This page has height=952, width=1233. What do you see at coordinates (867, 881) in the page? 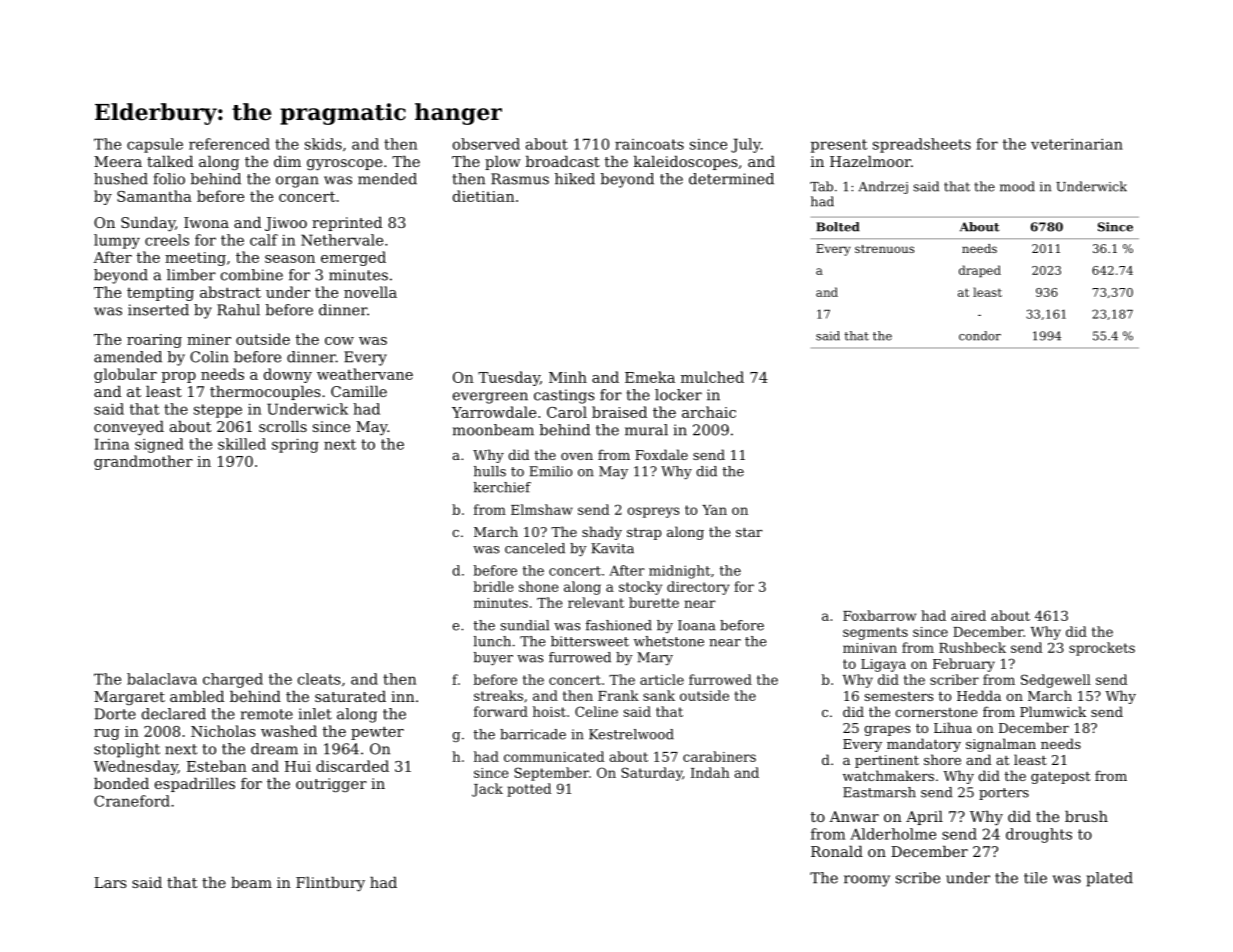
I see `roomy` at bounding box center [867, 881].
